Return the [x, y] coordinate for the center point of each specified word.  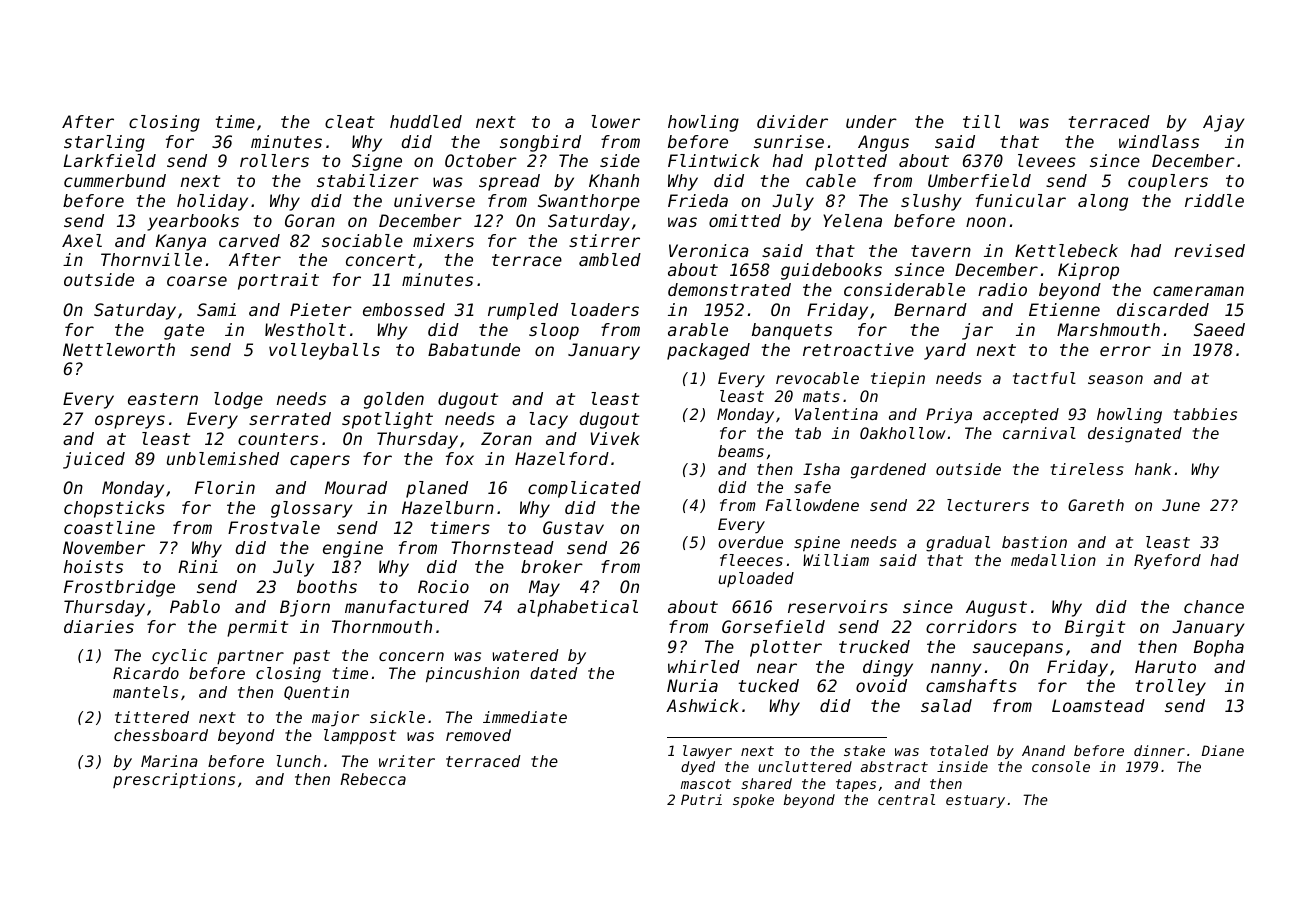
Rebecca [373, 779]
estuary [975, 801]
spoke [753, 801]
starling [104, 143]
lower [615, 121]
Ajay [1223, 123]
